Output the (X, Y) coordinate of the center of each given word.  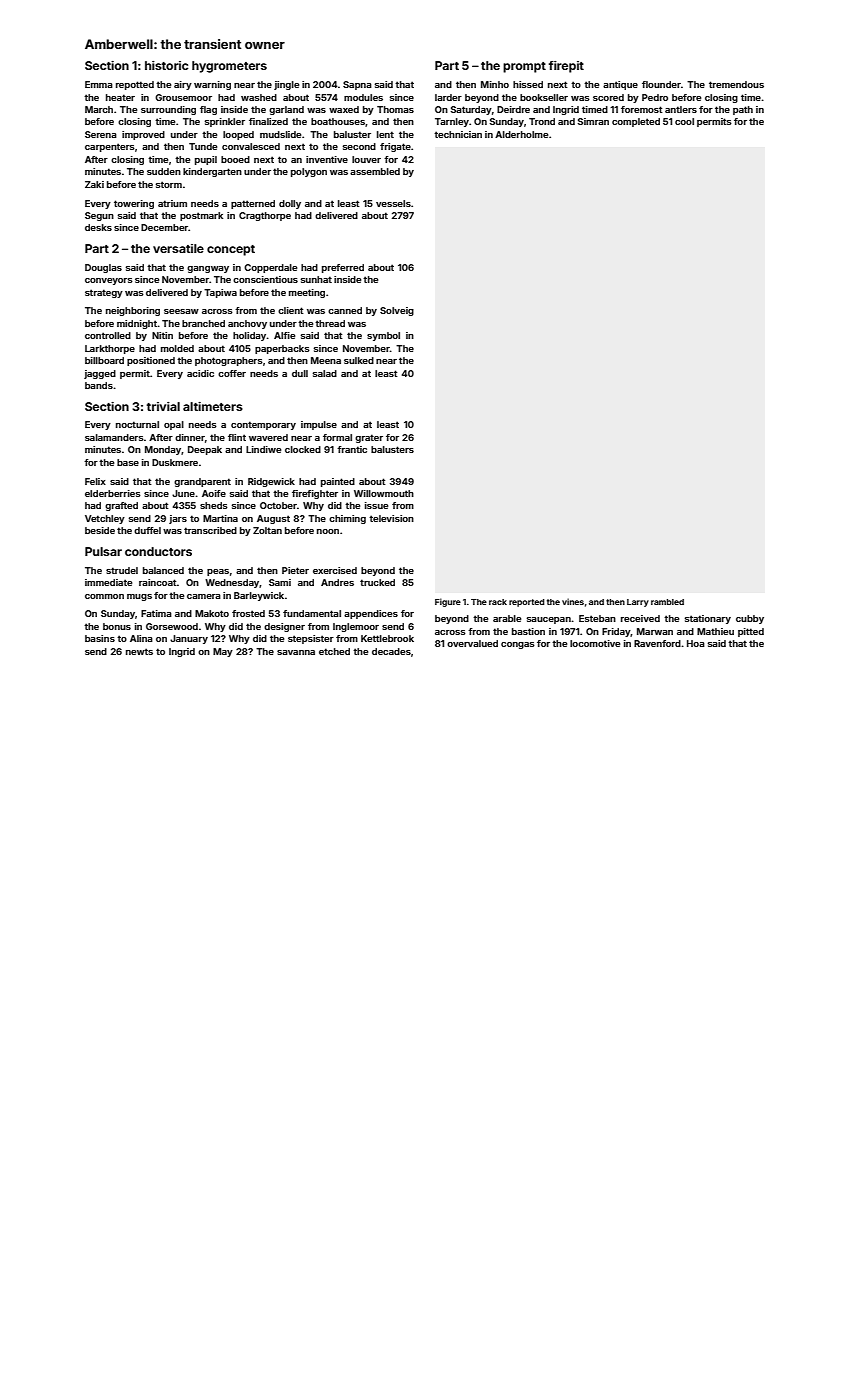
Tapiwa (220, 293)
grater (369, 438)
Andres (337, 582)
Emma (99, 84)
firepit (566, 67)
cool (684, 121)
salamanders (114, 437)
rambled (667, 602)
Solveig (397, 311)
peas (218, 572)
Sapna (357, 85)
